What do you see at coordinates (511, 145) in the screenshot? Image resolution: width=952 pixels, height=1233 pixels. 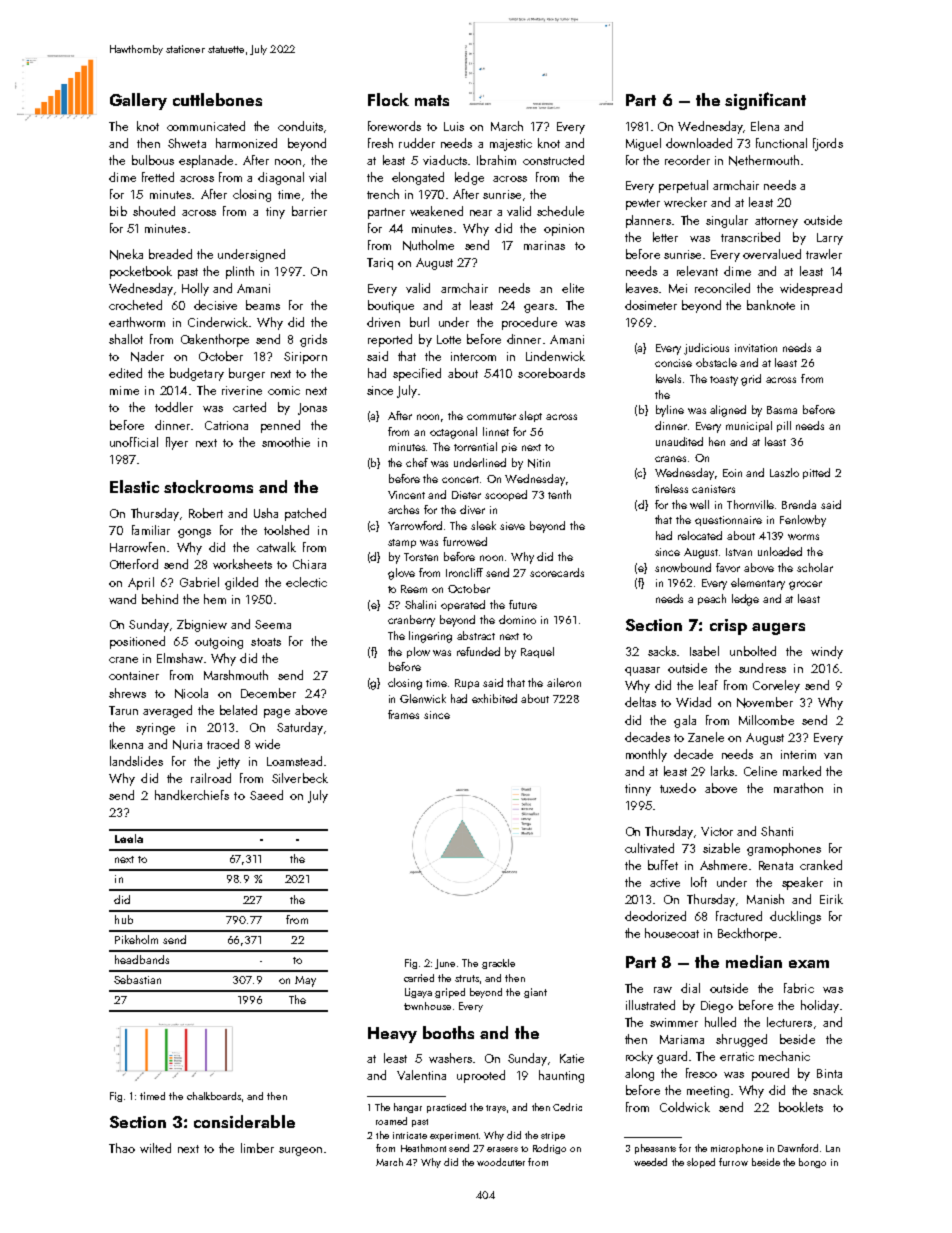 I see `majestic` at bounding box center [511, 145].
